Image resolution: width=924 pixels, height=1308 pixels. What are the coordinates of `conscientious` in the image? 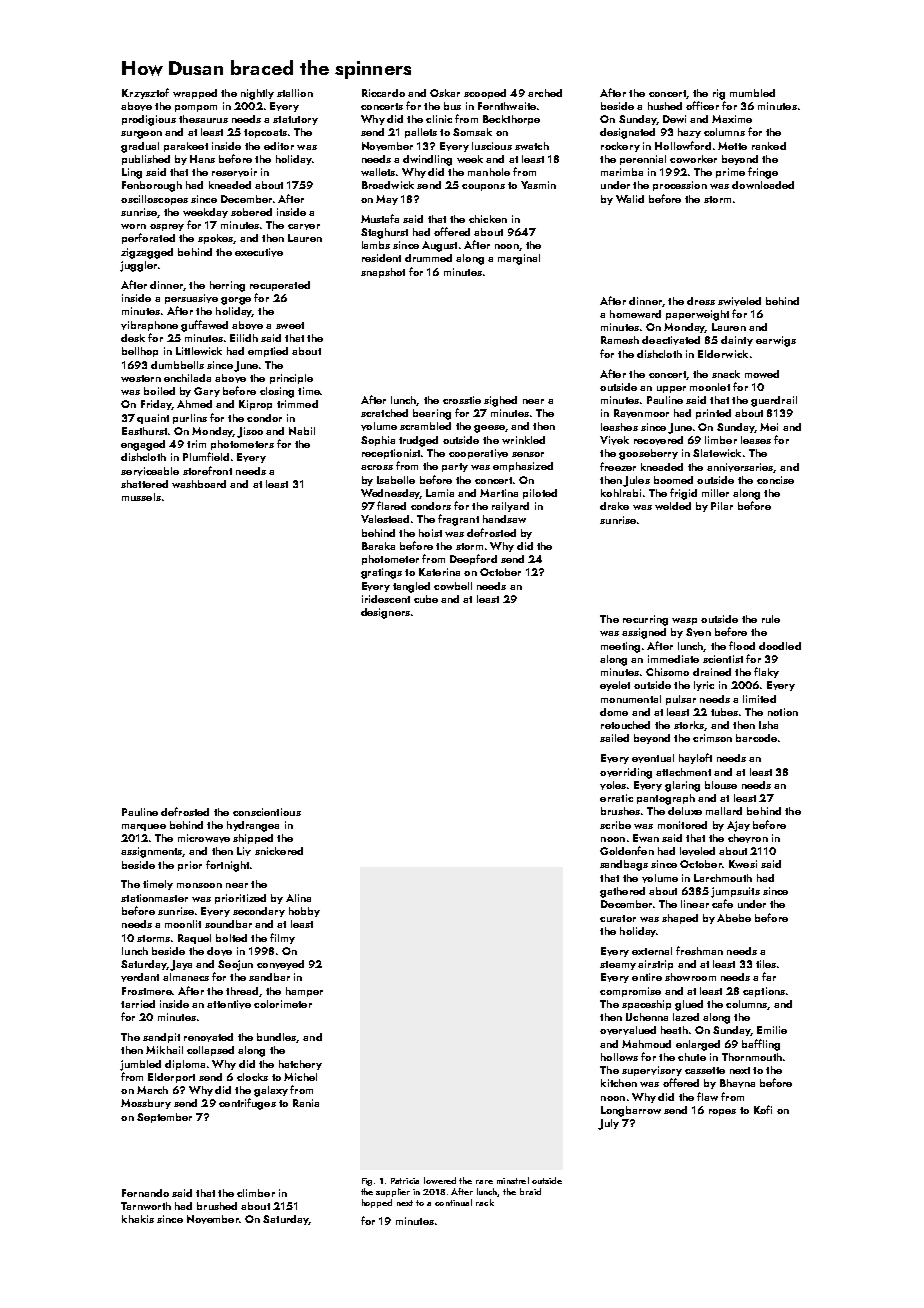 It's located at (267, 812).
